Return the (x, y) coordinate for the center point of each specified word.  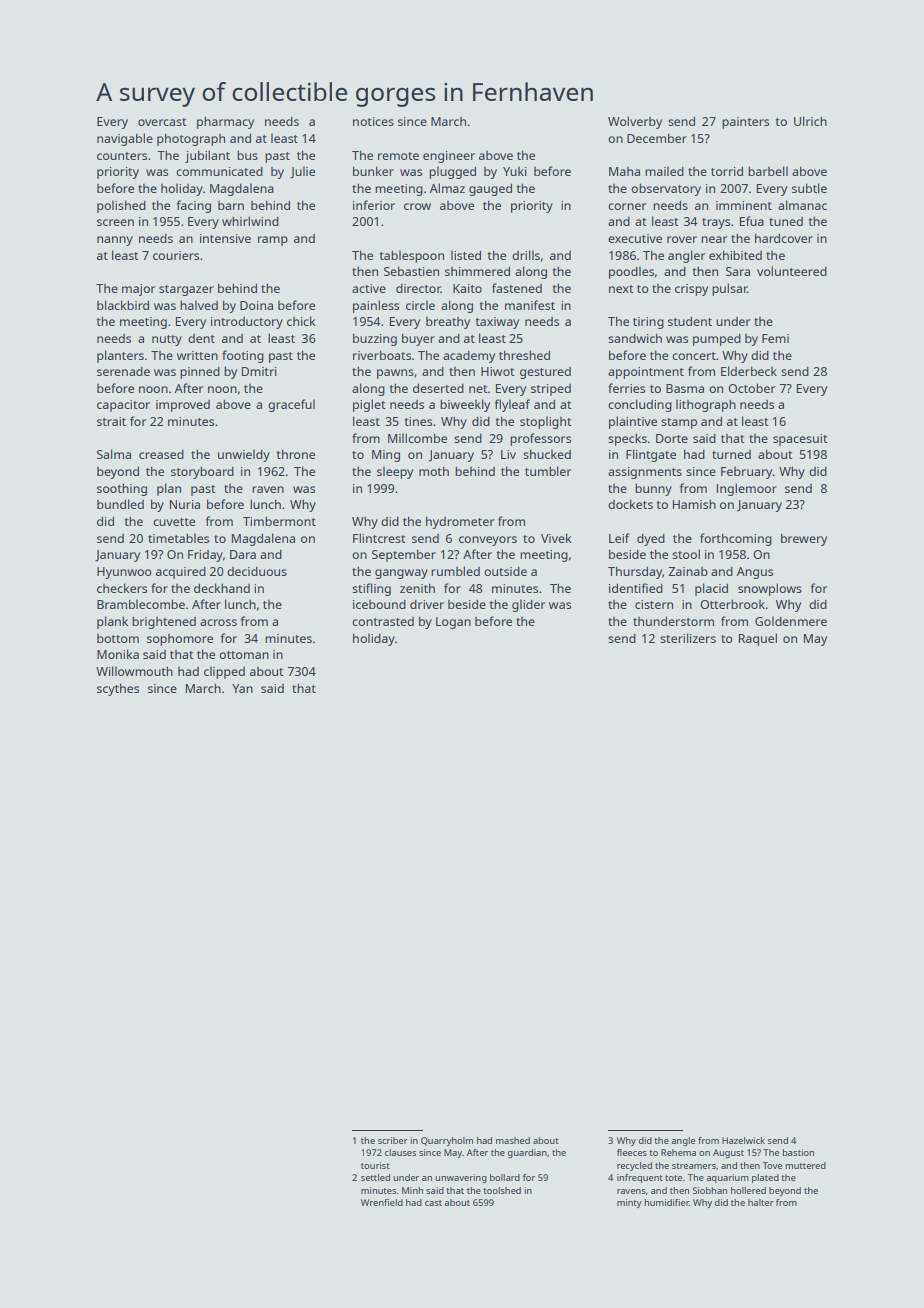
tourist (375, 1165)
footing (243, 356)
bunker (373, 171)
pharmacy (225, 122)
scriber (393, 1140)
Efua (752, 221)
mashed (513, 1140)
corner (627, 206)
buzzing (375, 339)
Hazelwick (743, 1140)
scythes (118, 689)
